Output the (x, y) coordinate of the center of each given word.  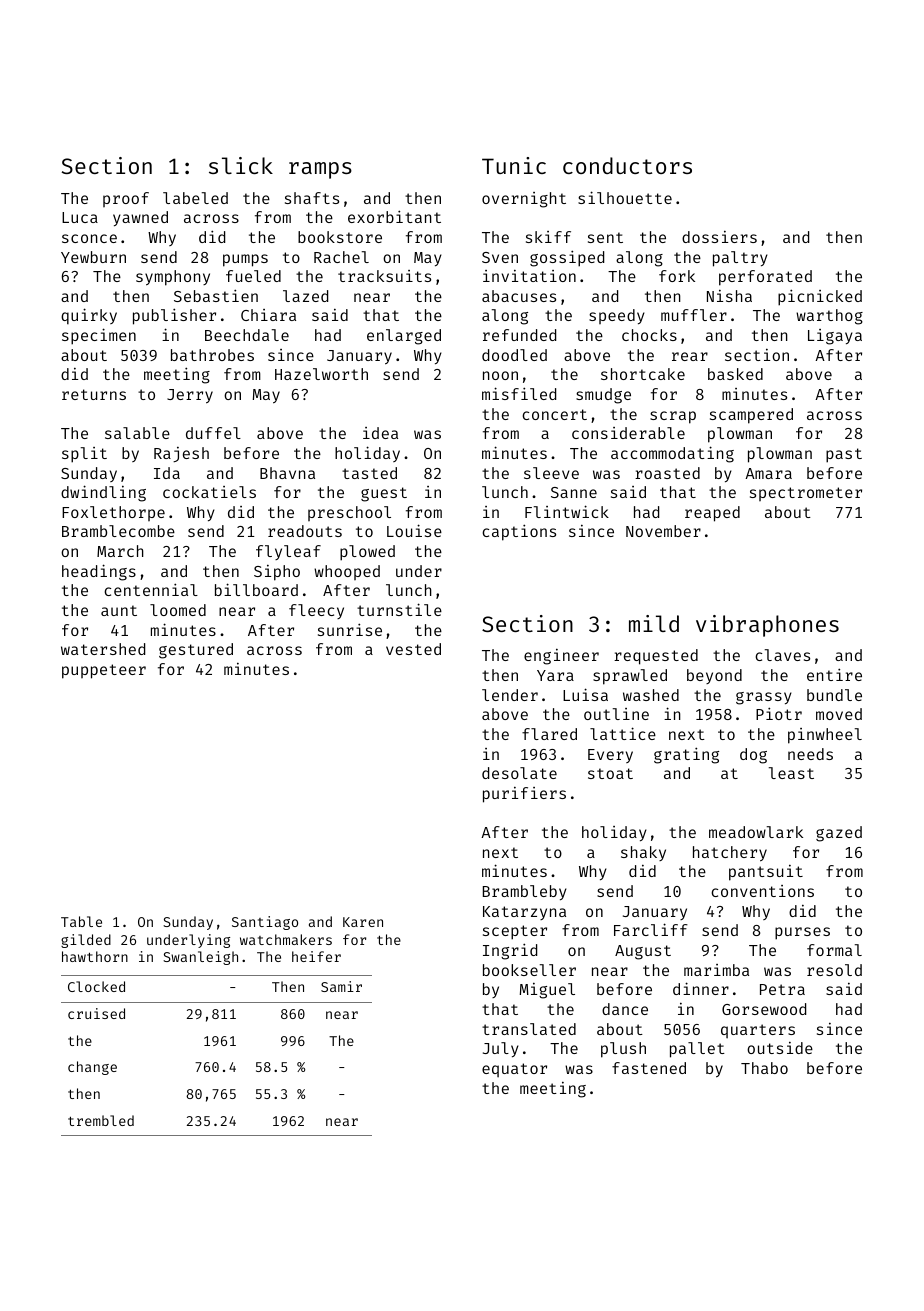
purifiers (524, 795)
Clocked (96, 986)
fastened (649, 1068)
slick (241, 165)
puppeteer (104, 671)
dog (753, 756)
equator (514, 1070)
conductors (627, 165)
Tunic (514, 165)
